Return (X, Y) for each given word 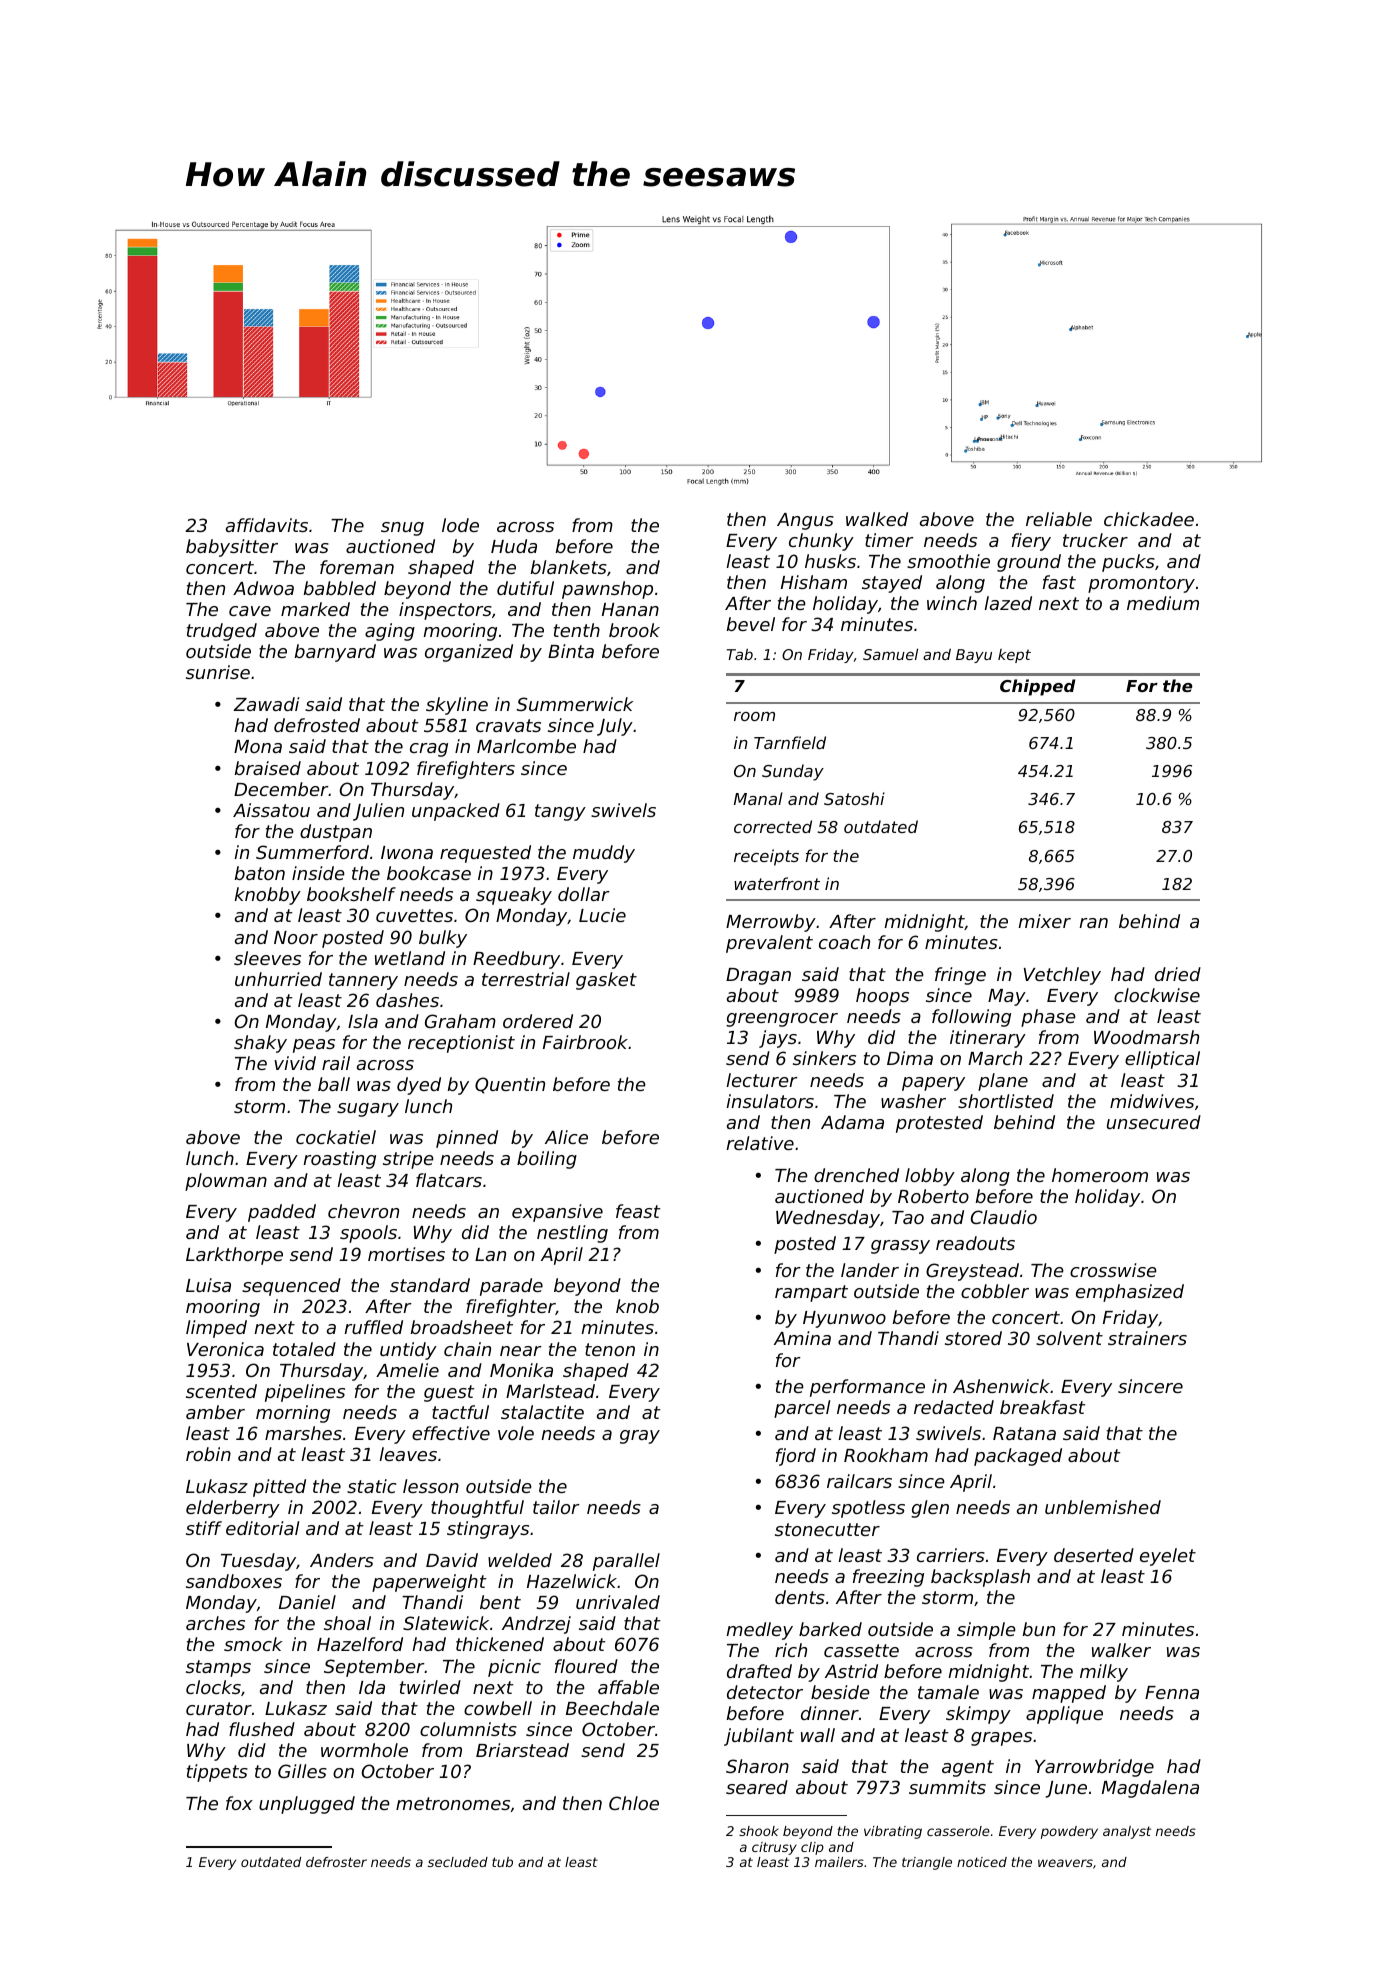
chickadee (1149, 519)
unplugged (307, 1805)
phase (1048, 1018)
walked (877, 519)
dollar (584, 894)
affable (628, 1687)
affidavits (267, 525)
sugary (368, 1110)
